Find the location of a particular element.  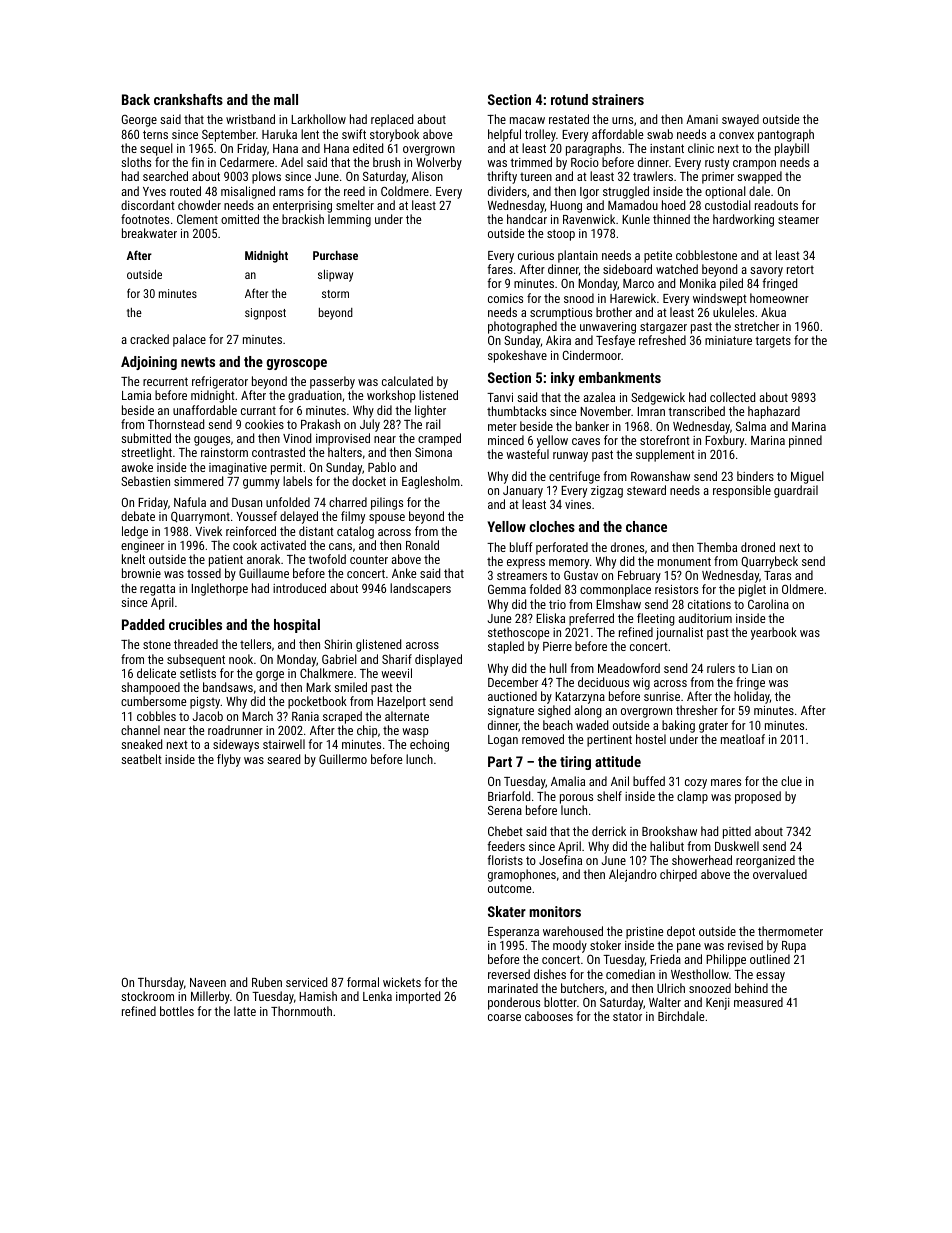

channel is located at coordinates (140, 730).
